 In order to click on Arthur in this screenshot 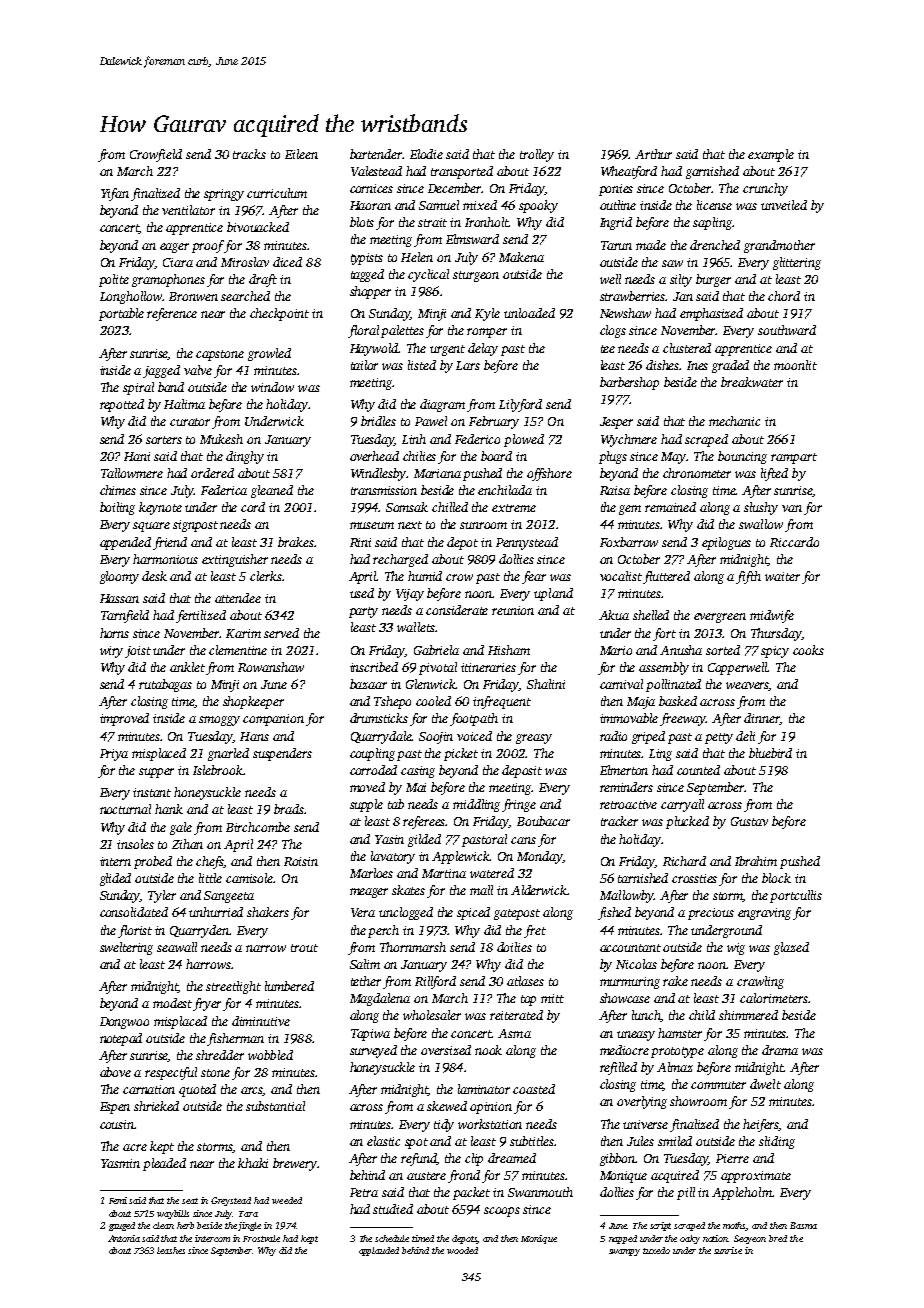, I will do `click(653, 154)`.
